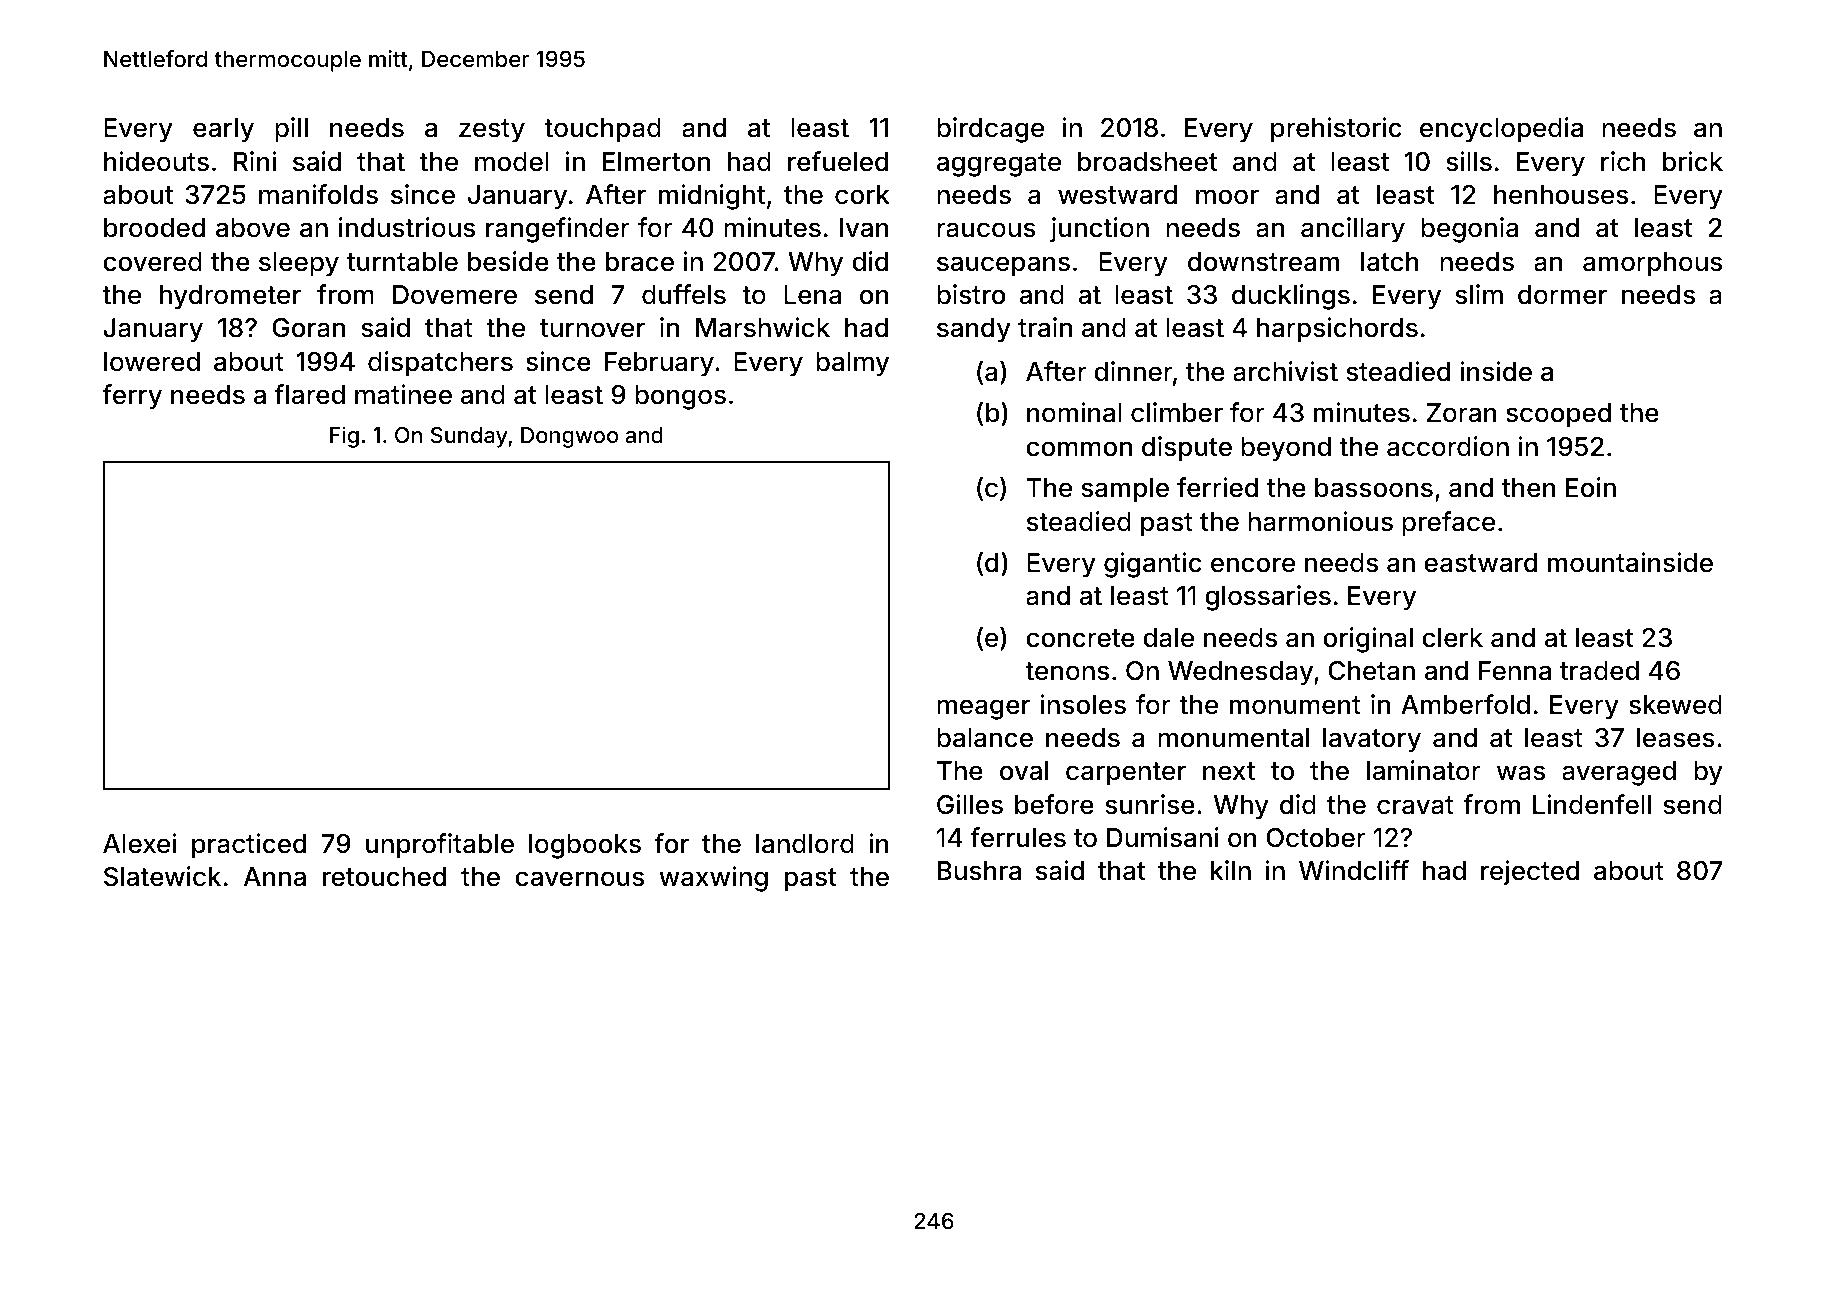 The image size is (1826, 1291). Describe the element at coordinates (162, 876) in the screenshot. I see `Slatewick` at that location.
